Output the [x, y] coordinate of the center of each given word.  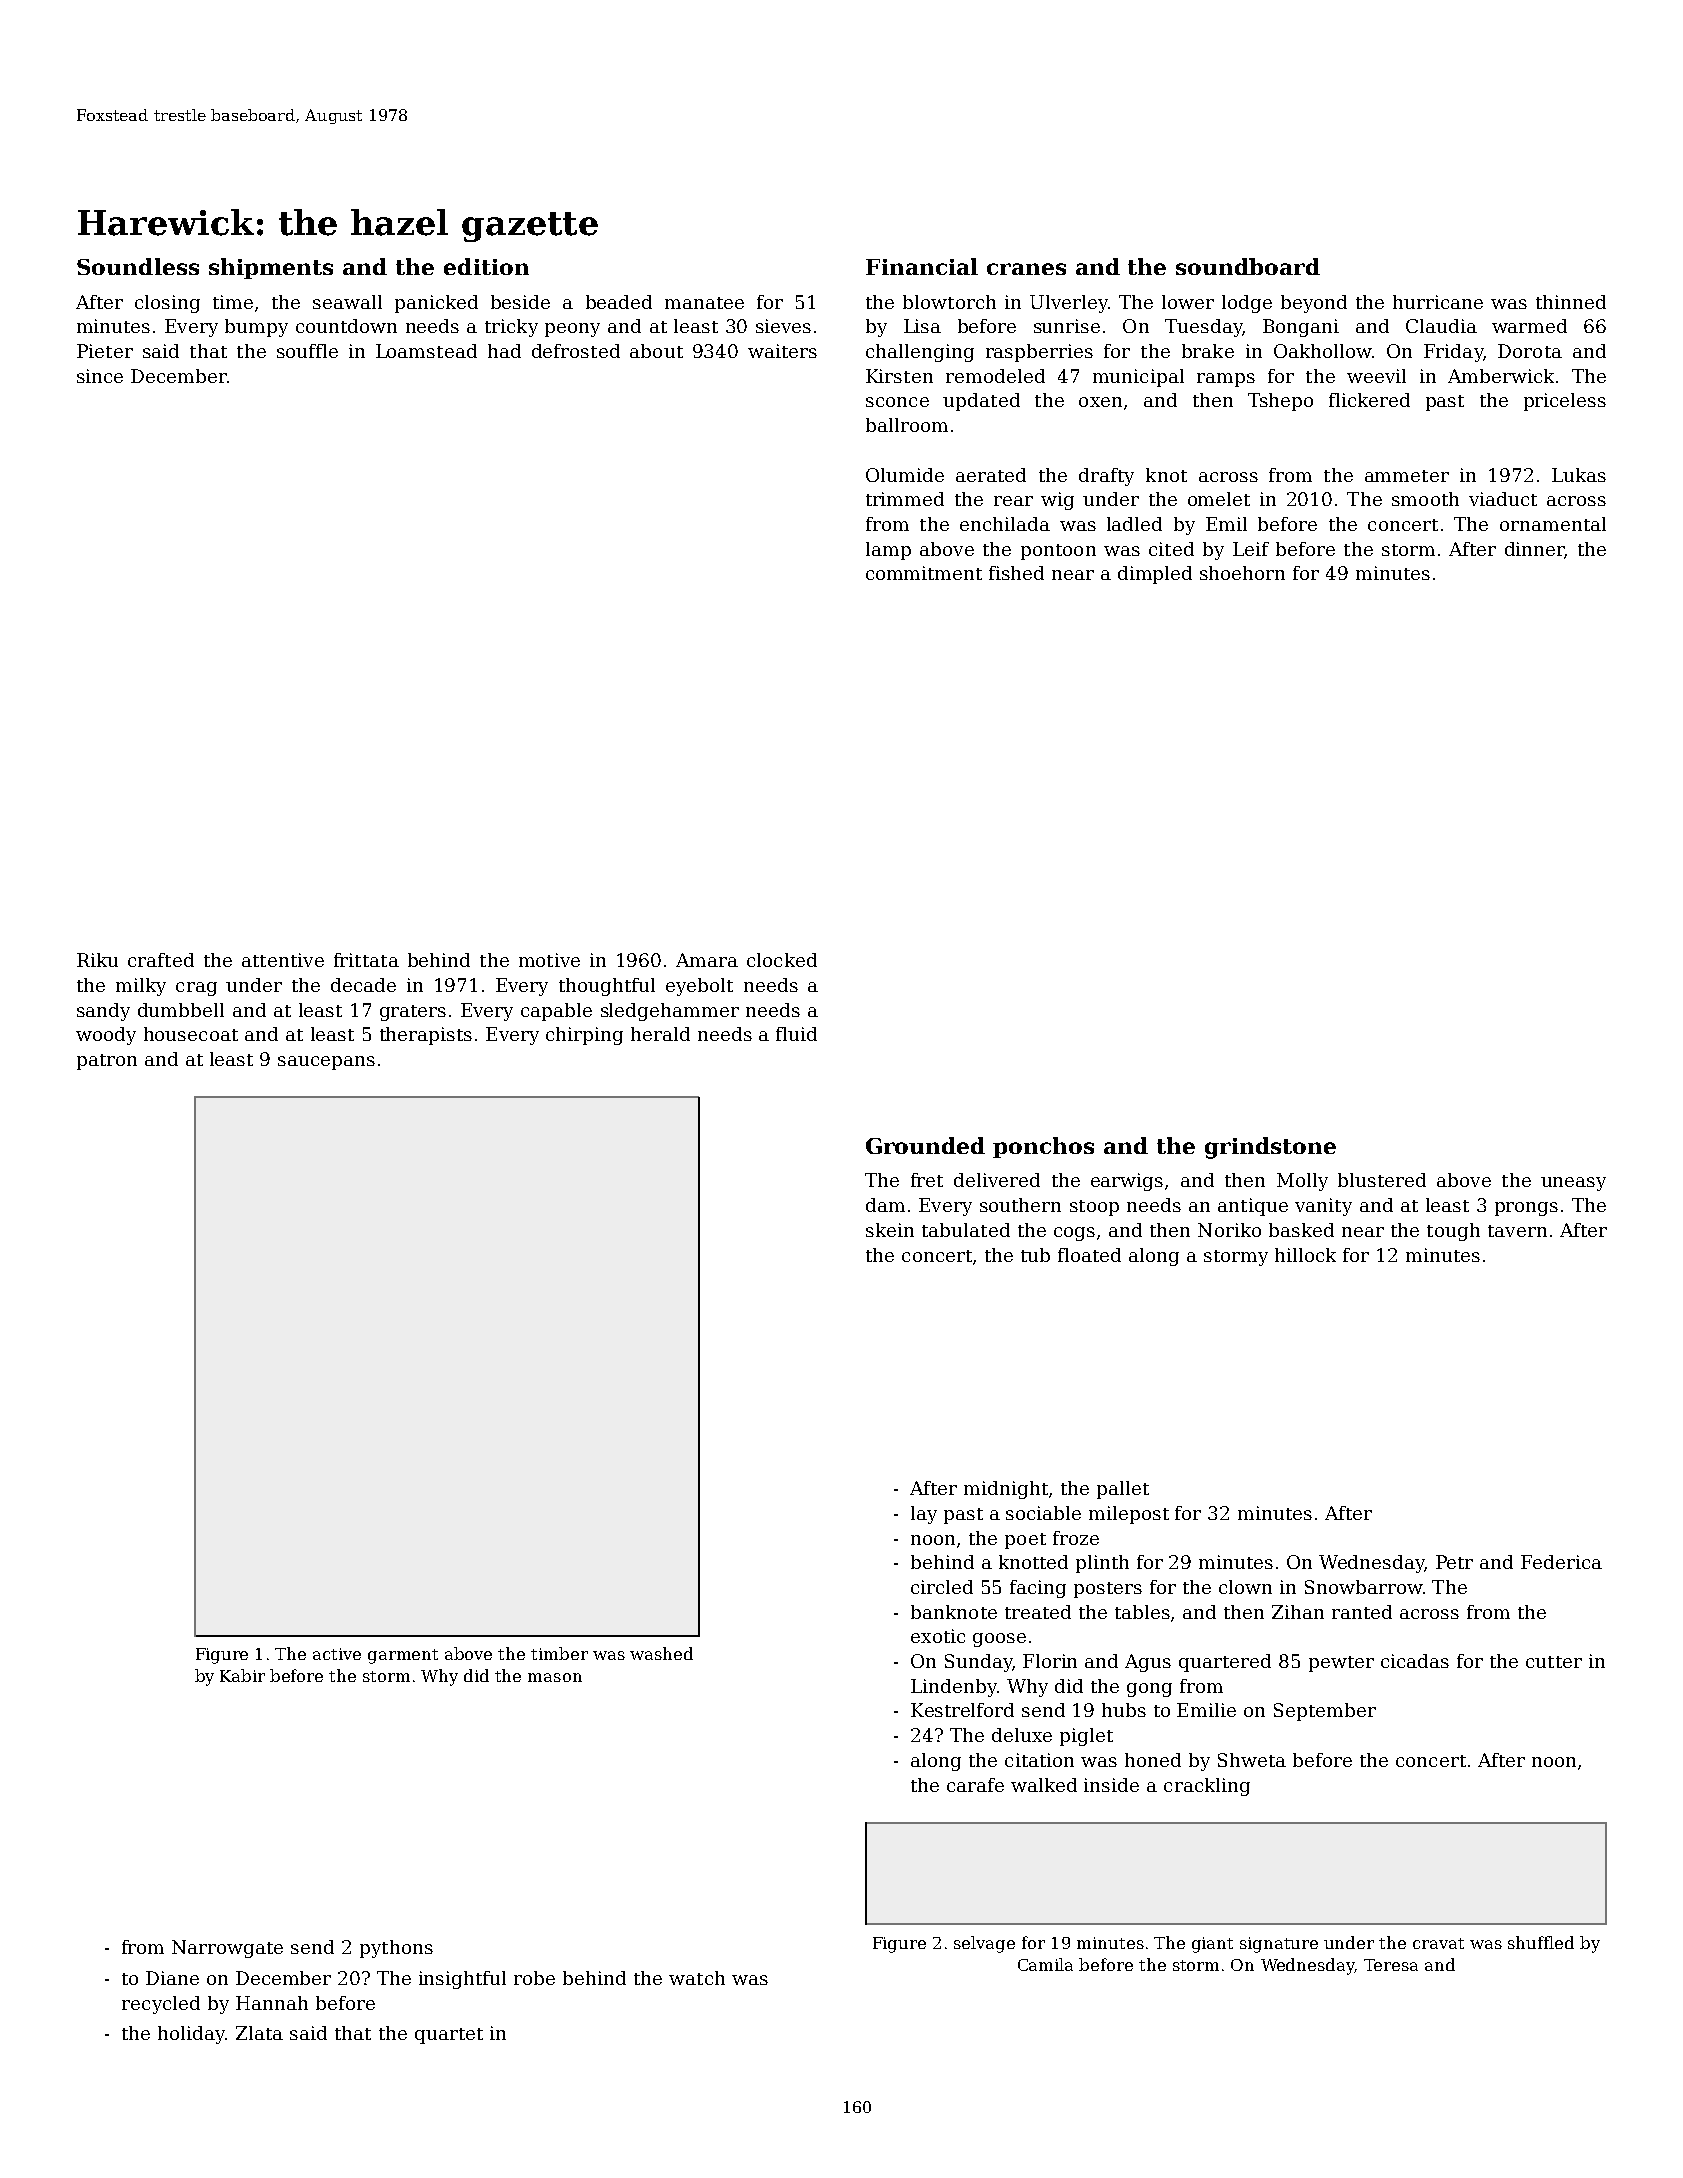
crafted [161, 960]
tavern [1517, 1231]
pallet [1123, 1490]
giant [1212, 1945]
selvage [984, 1944]
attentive [283, 960]
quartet [449, 2036]
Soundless [138, 266]
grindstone [1270, 1148]
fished [1016, 573]
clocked [782, 960]
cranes [1026, 269]
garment [403, 1656]
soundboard [1248, 266]
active [337, 1654]
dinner [1535, 550]
